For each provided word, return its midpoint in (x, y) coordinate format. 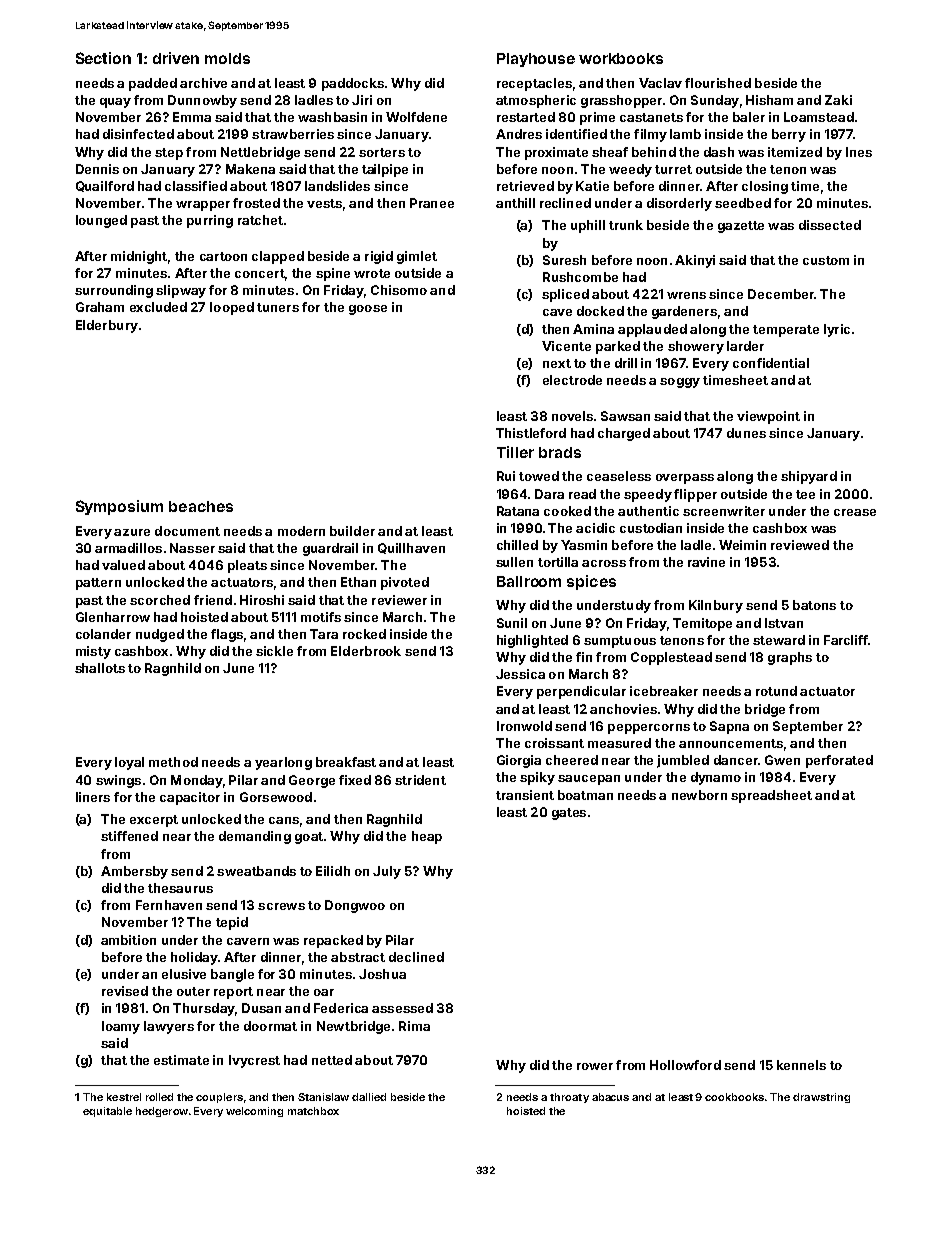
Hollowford (685, 1065)
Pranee (432, 203)
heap (427, 837)
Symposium (119, 507)
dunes (746, 433)
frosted (256, 203)
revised (125, 991)
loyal (129, 763)
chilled (517, 545)
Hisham (769, 100)
